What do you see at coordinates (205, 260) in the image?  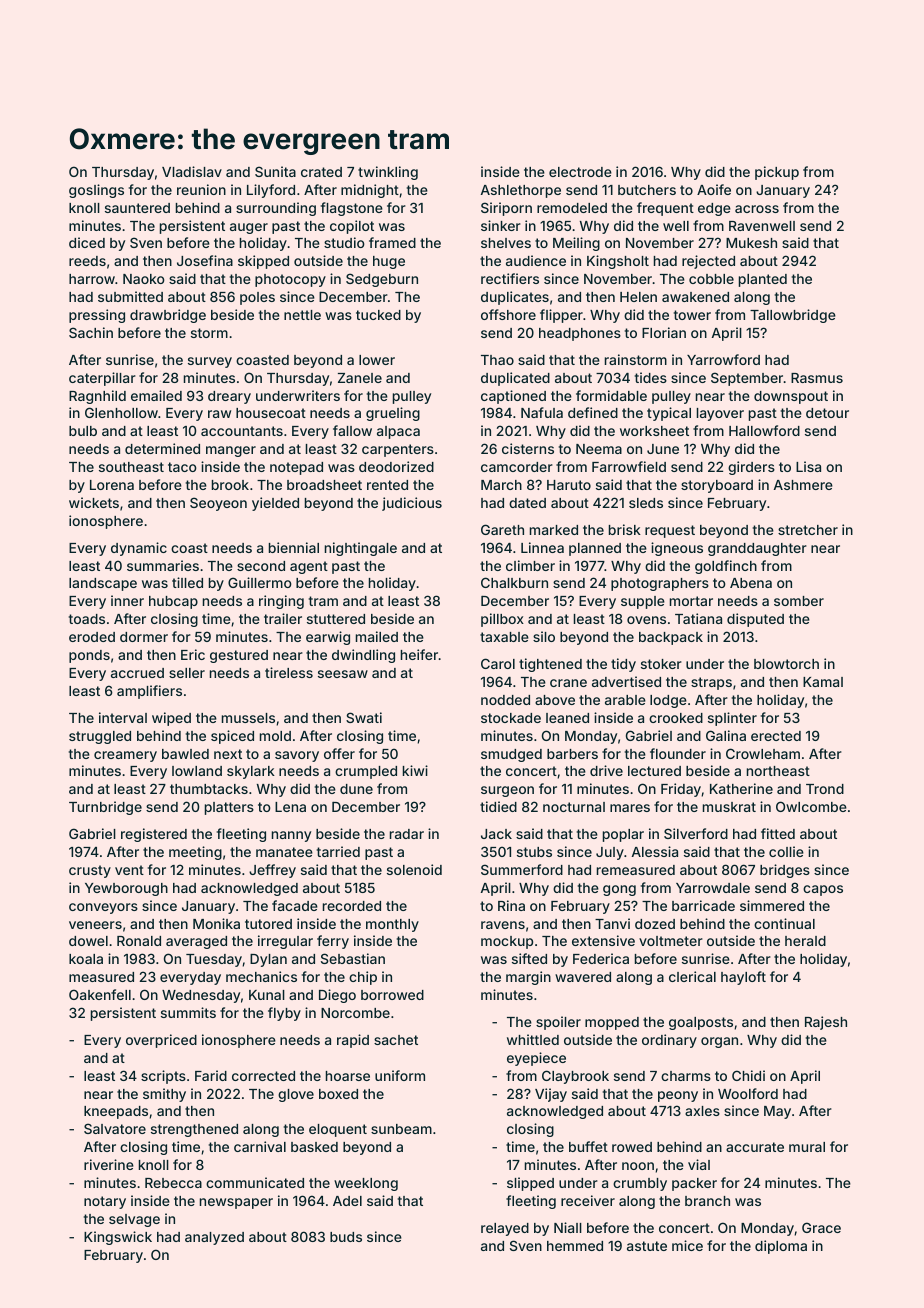 I see `Josefina` at bounding box center [205, 260].
